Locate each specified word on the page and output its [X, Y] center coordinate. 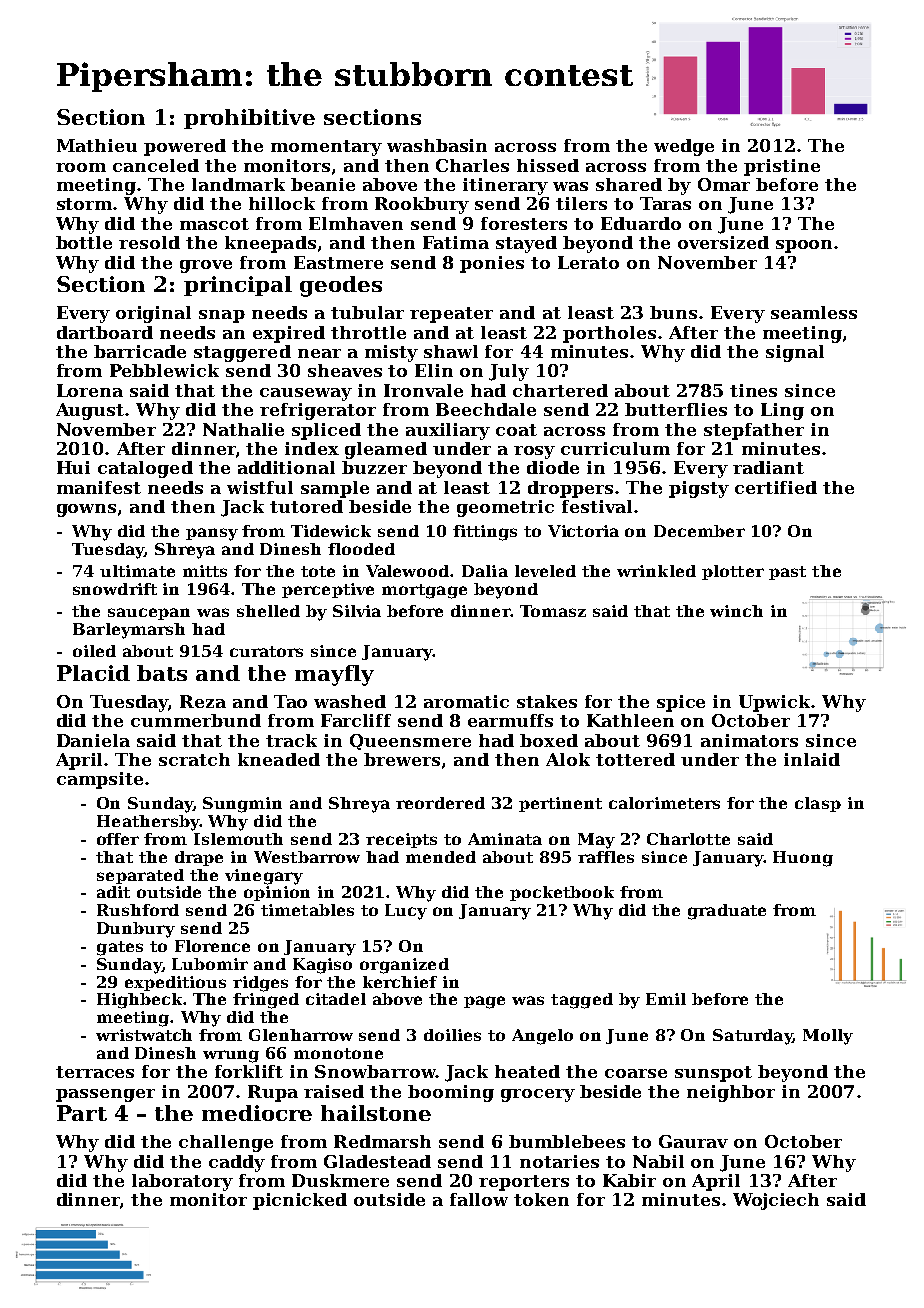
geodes [341, 286]
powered [185, 147]
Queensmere [410, 742]
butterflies [676, 409]
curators [266, 651]
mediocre [257, 1113]
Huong [803, 859]
